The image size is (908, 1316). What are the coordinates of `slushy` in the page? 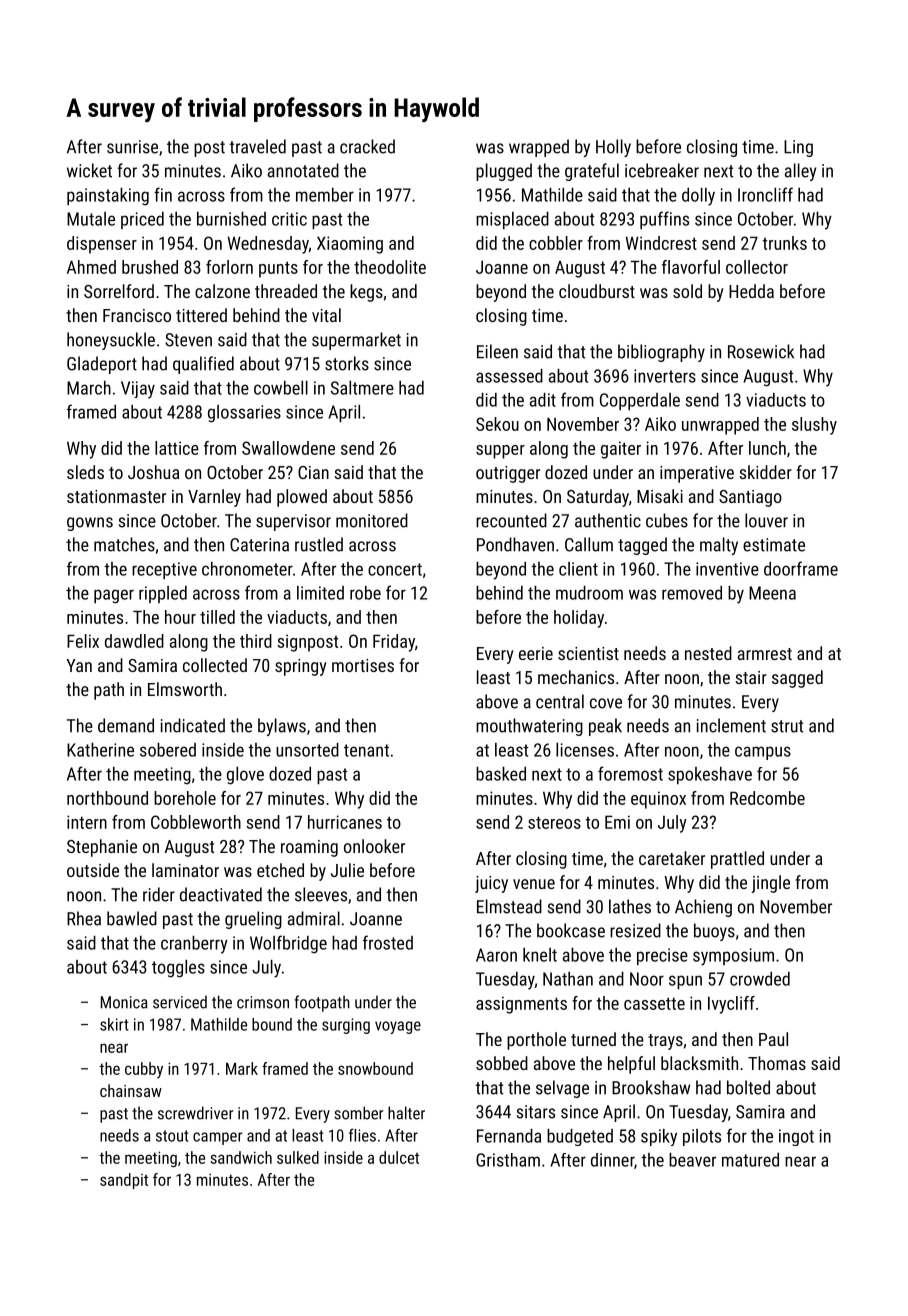 It's located at (814, 426).
